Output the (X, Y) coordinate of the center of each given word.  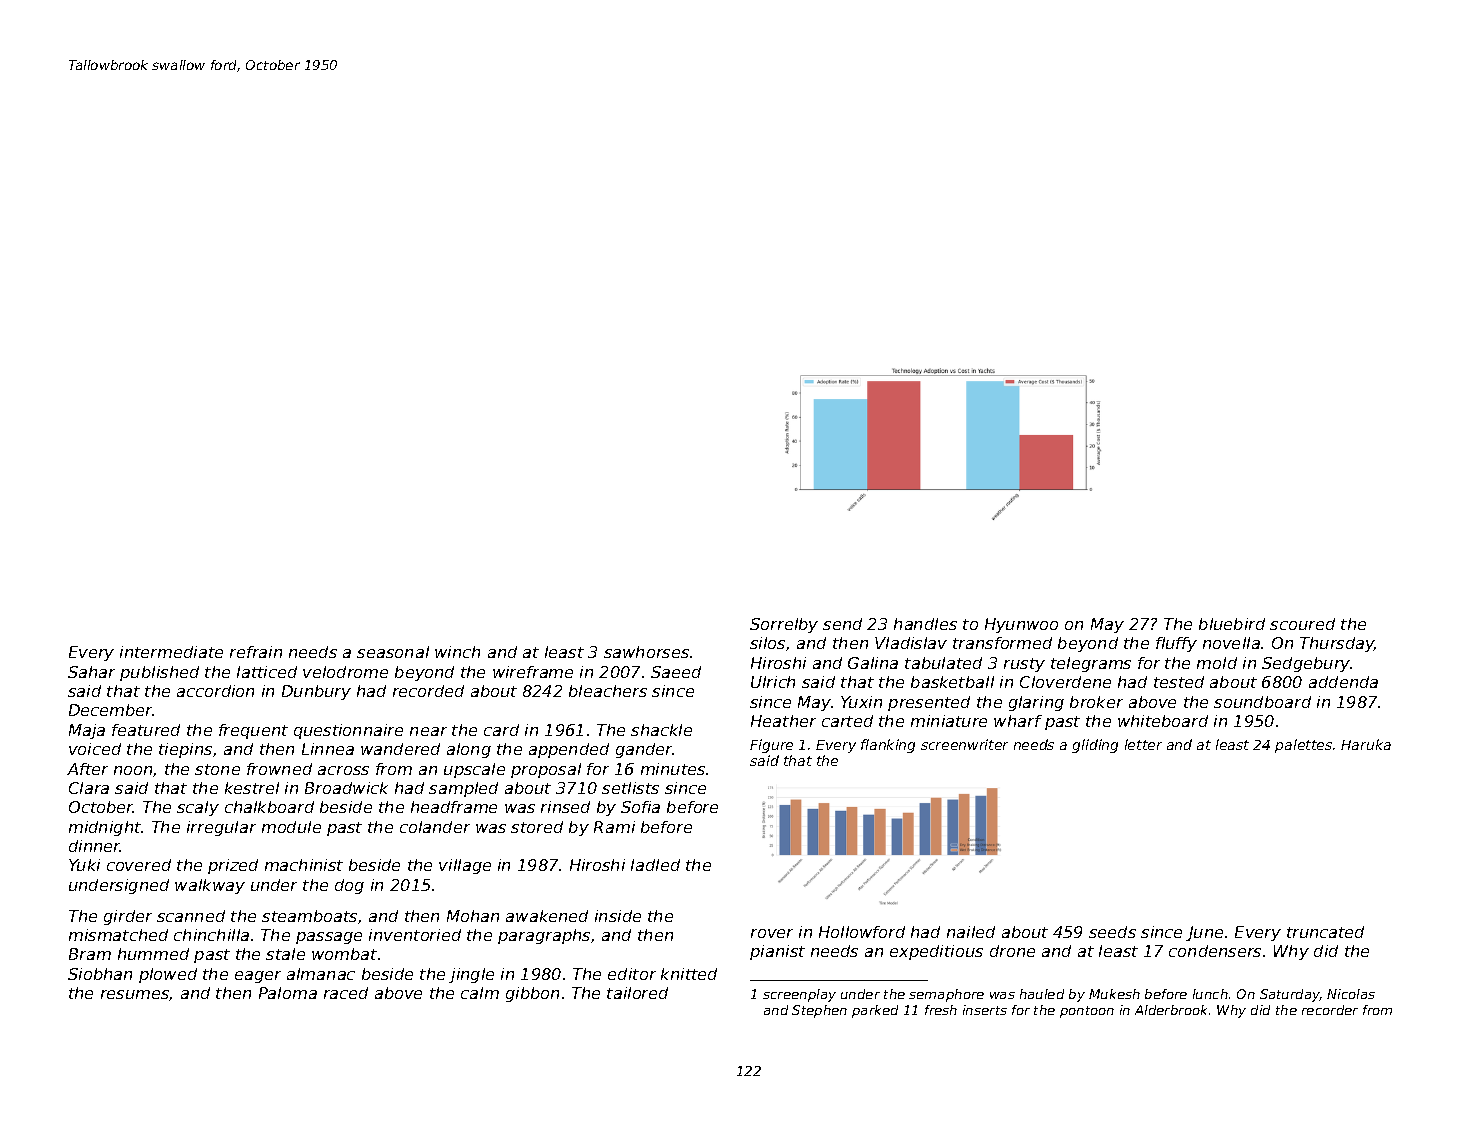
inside (618, 916)
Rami (614, 827)
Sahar (91, 672)
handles (925, 624)
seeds (1112, 932)
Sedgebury (1306, 664)
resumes (135, 995)
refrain (256, 652)
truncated (1325, 932)
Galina (873, 663)
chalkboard (269, 807)
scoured (1302, 624)
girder (128, 917)
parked (875, 1011)
